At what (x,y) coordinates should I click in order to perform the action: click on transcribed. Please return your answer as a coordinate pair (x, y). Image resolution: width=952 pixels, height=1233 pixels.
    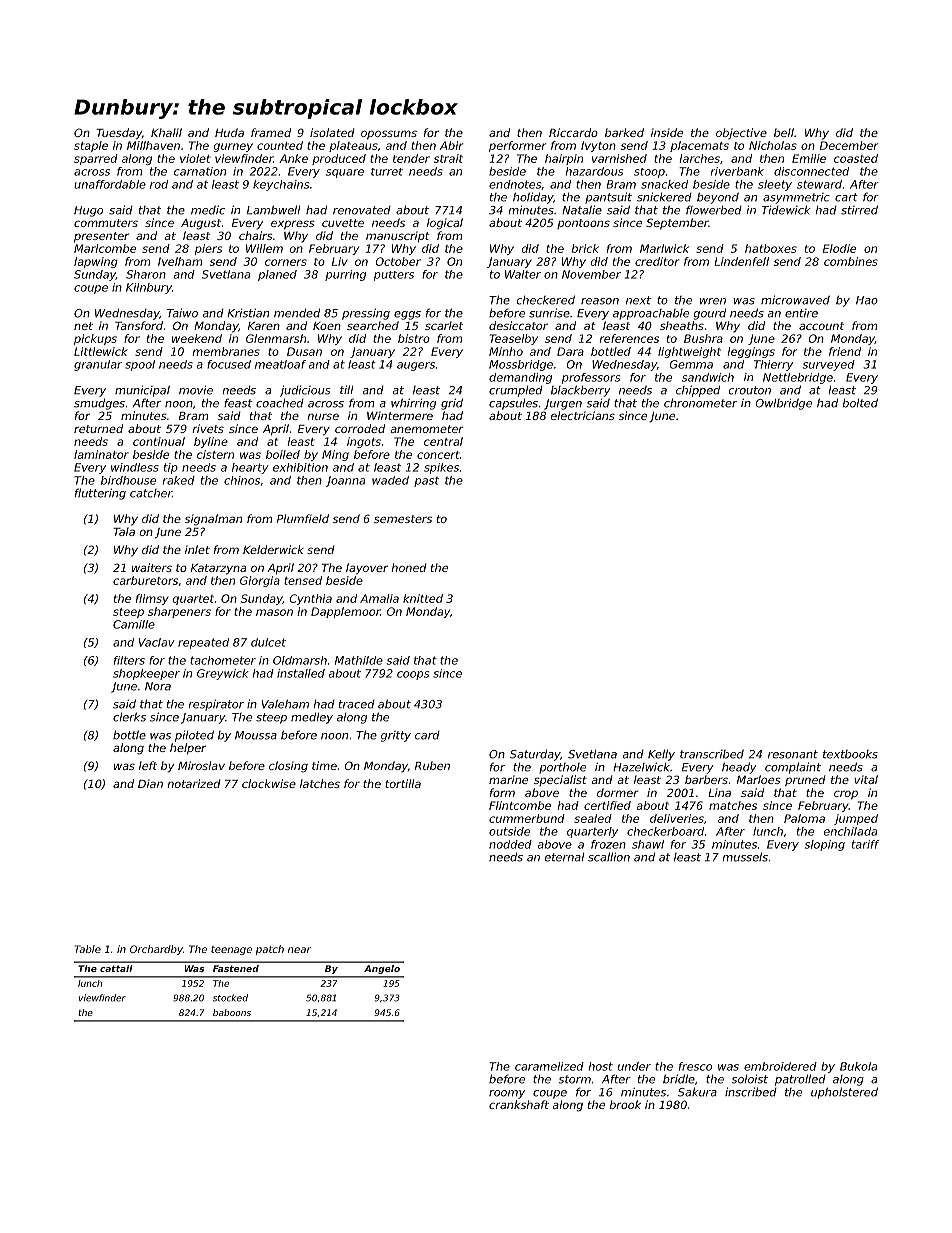
    Looking at the image, I should click on (712, 754).
